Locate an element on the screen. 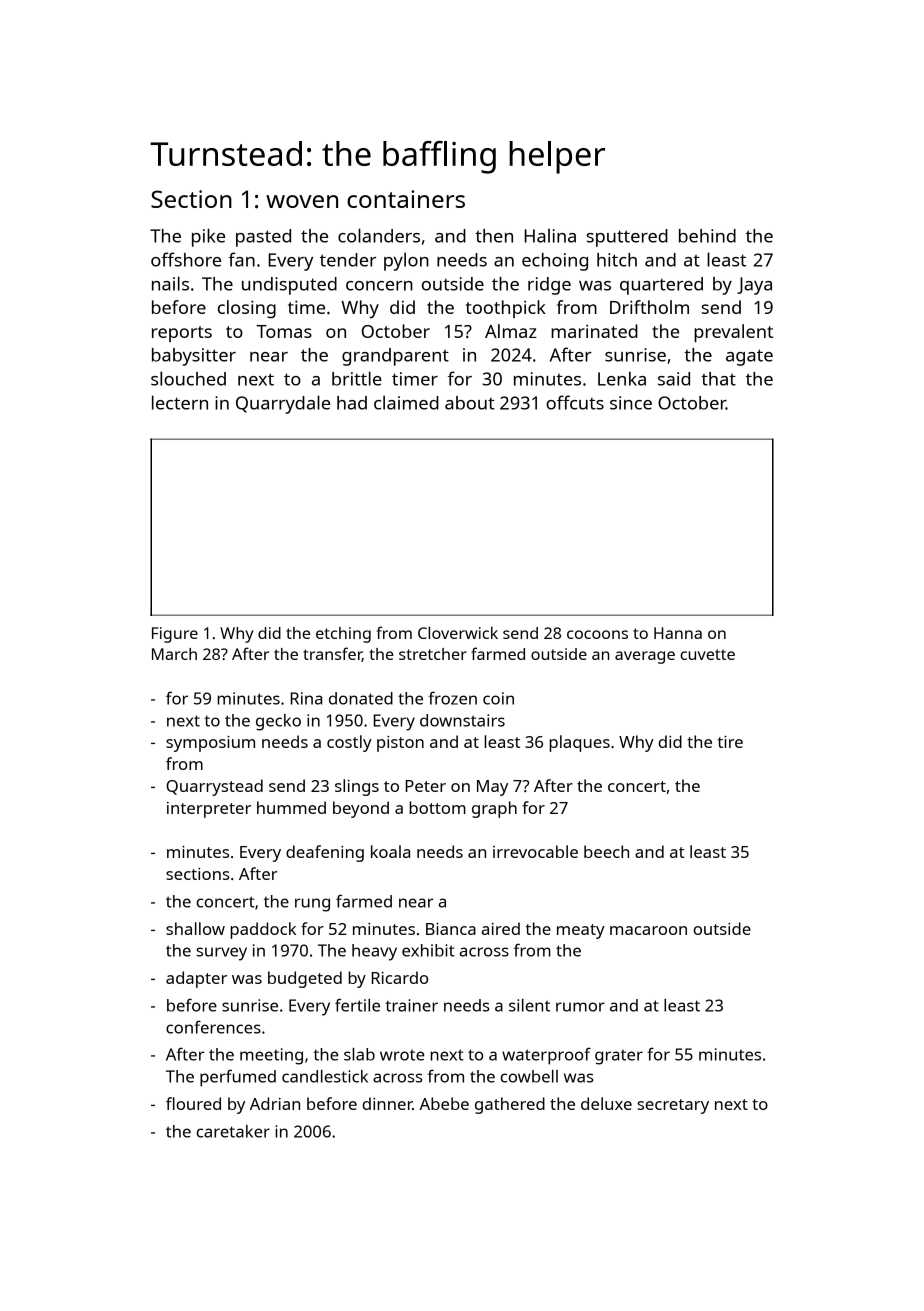 The height and width of the screenshot is (1311, 924). quartered is located at coordinates (661, 286).
